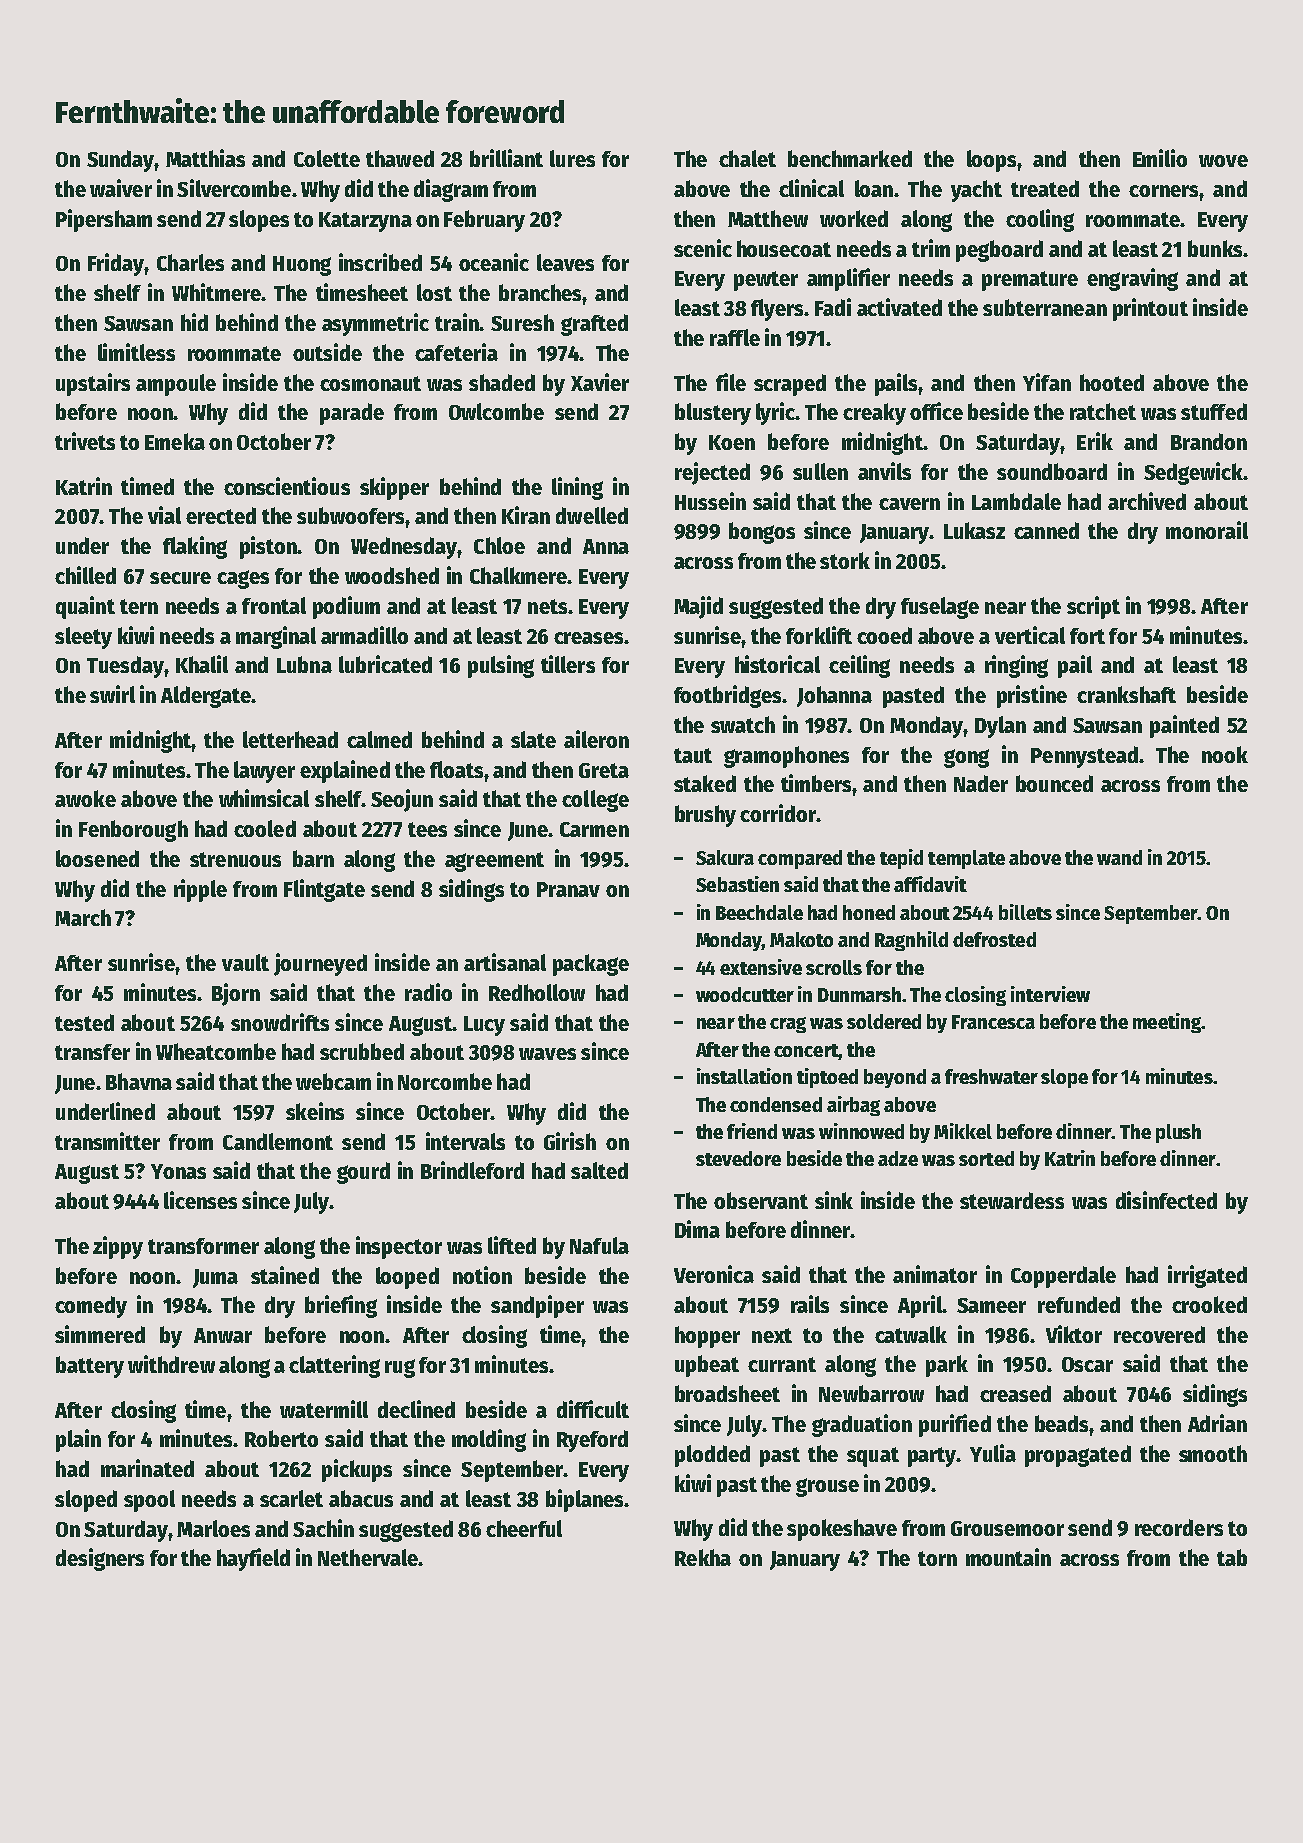  I want to click on ampoule, so click(176, 385).
